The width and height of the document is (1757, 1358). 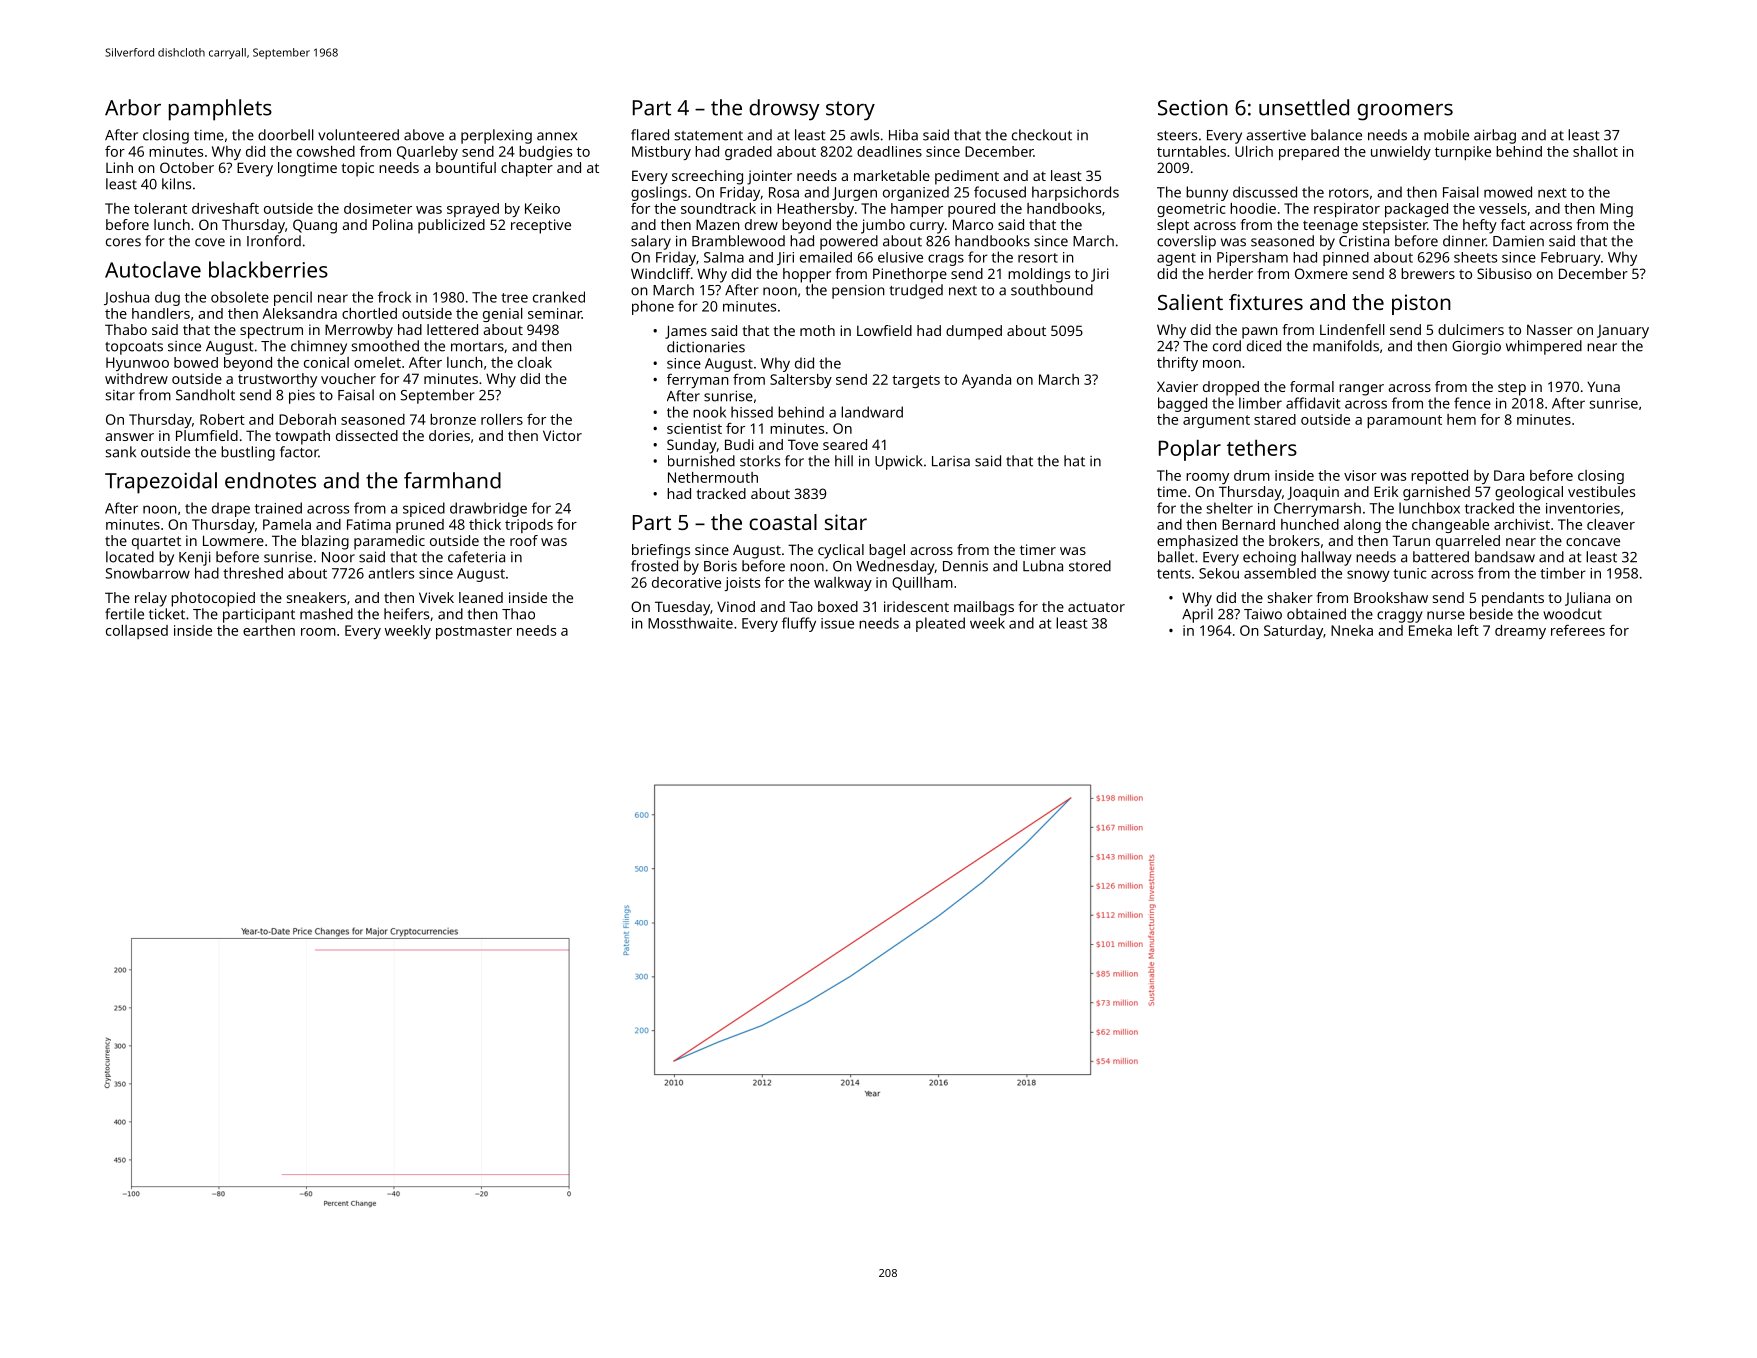 I want to click on dissected, so click(x=367, y=435).
